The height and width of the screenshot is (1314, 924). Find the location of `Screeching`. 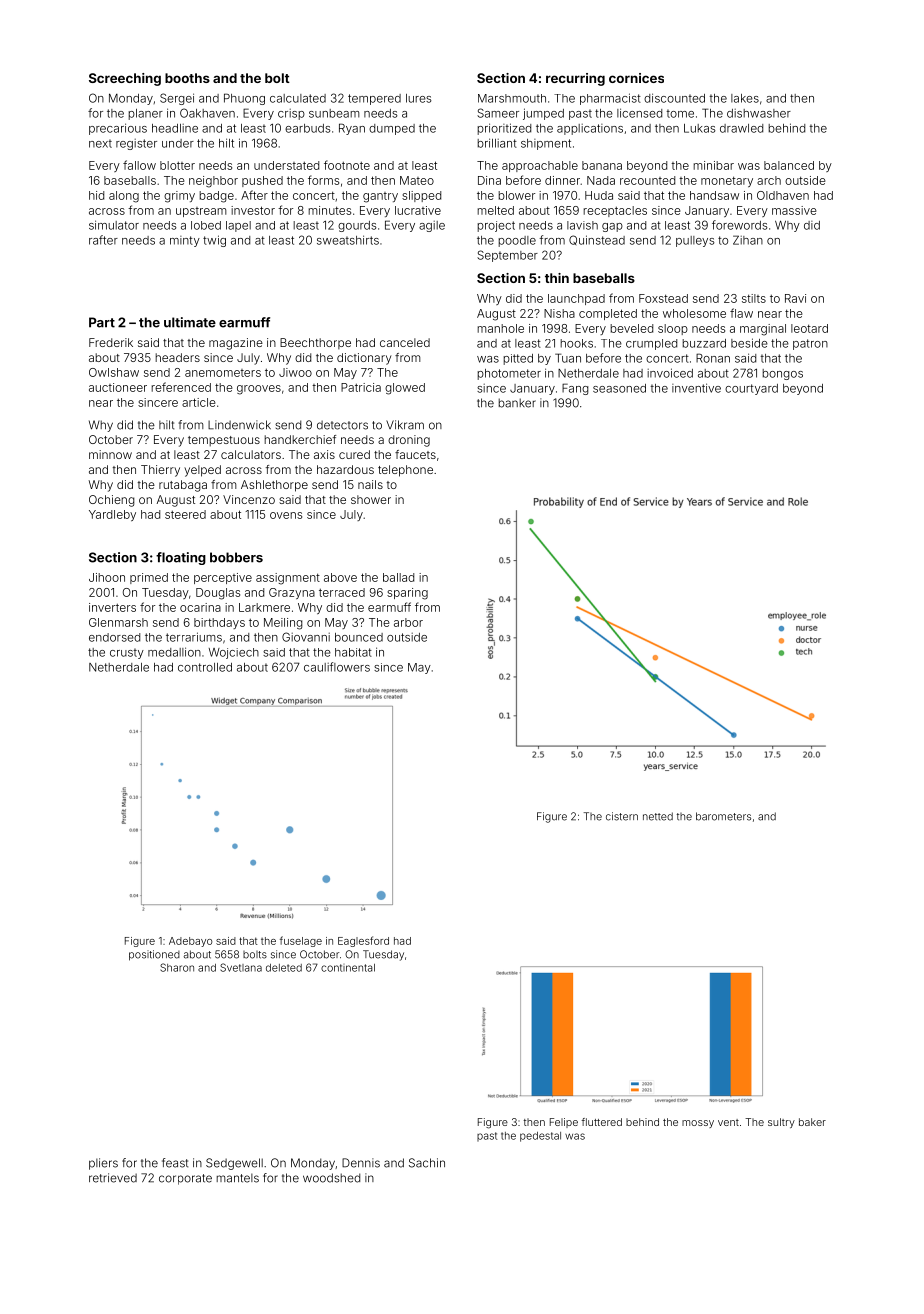

Screeching is located at coordinates (125, 79).
